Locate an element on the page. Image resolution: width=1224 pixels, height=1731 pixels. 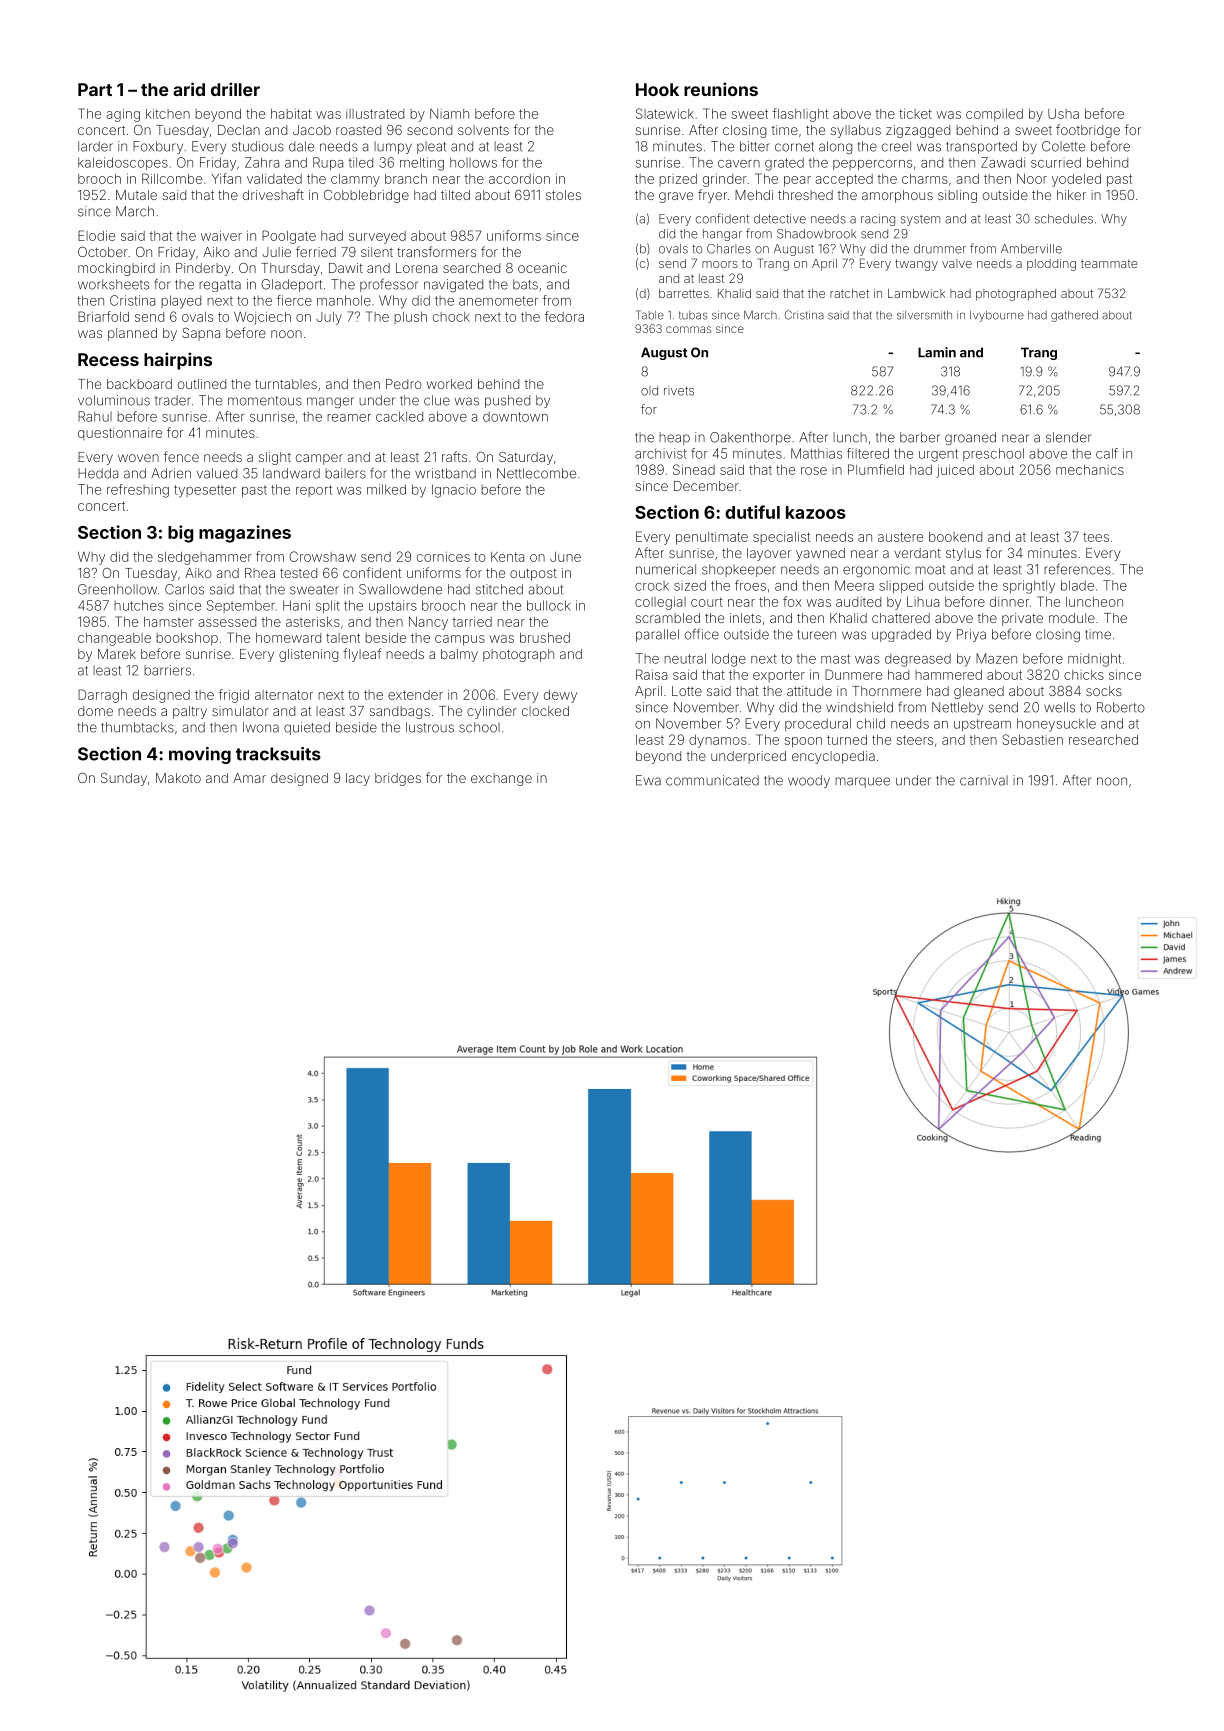
communicated is located at coordinates (712, 780).
